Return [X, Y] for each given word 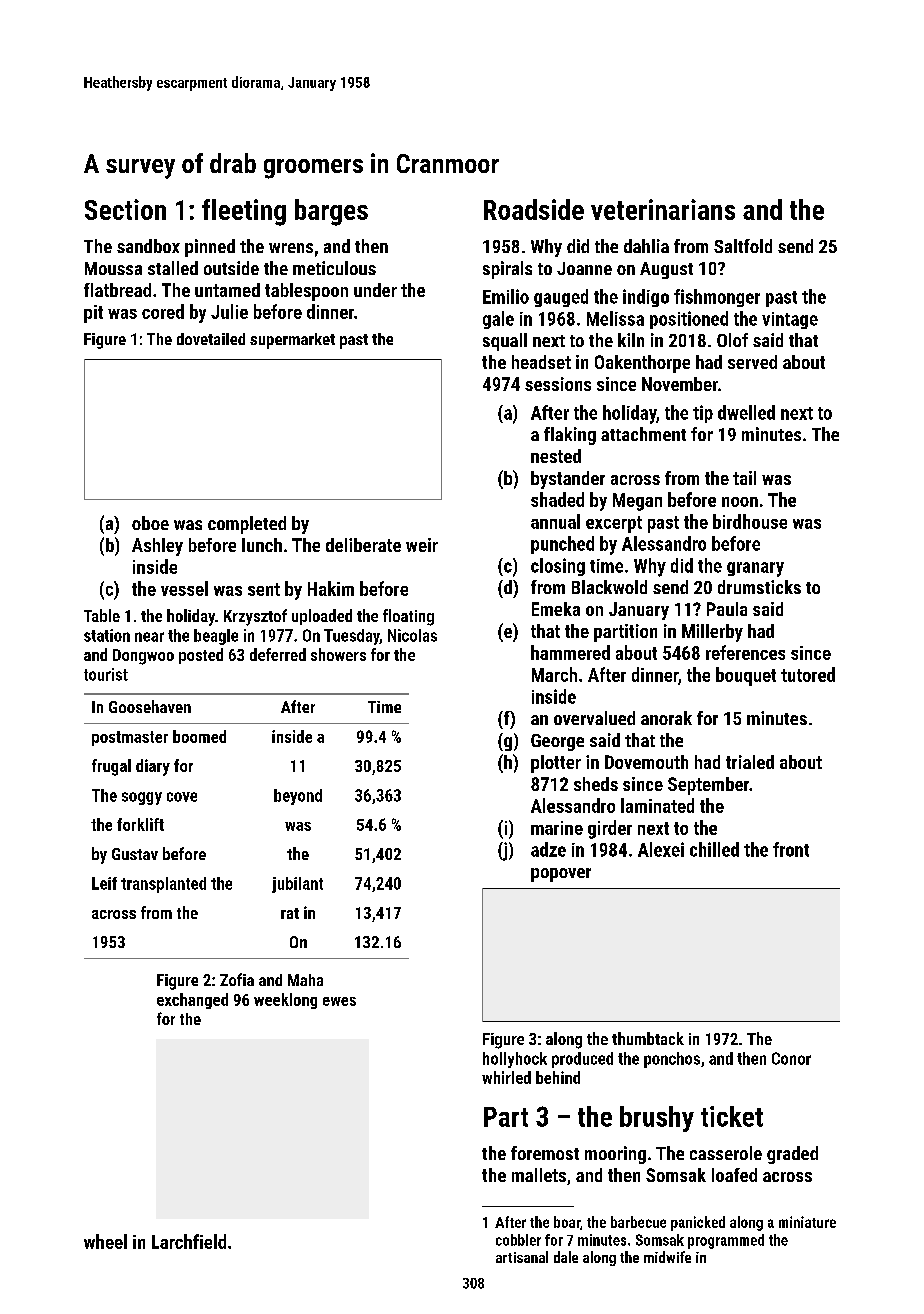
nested [556, 456]
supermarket [292, 341]
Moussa [113, 268]
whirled [506, 1077]
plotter [556, 764]
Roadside [534, 209]
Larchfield [189, 1241]
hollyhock [515, 1060]
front [791, 849]
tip [703, 414]
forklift [140, 824]
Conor [791, 1058]
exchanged [192, 1001]
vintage [790, 320]
